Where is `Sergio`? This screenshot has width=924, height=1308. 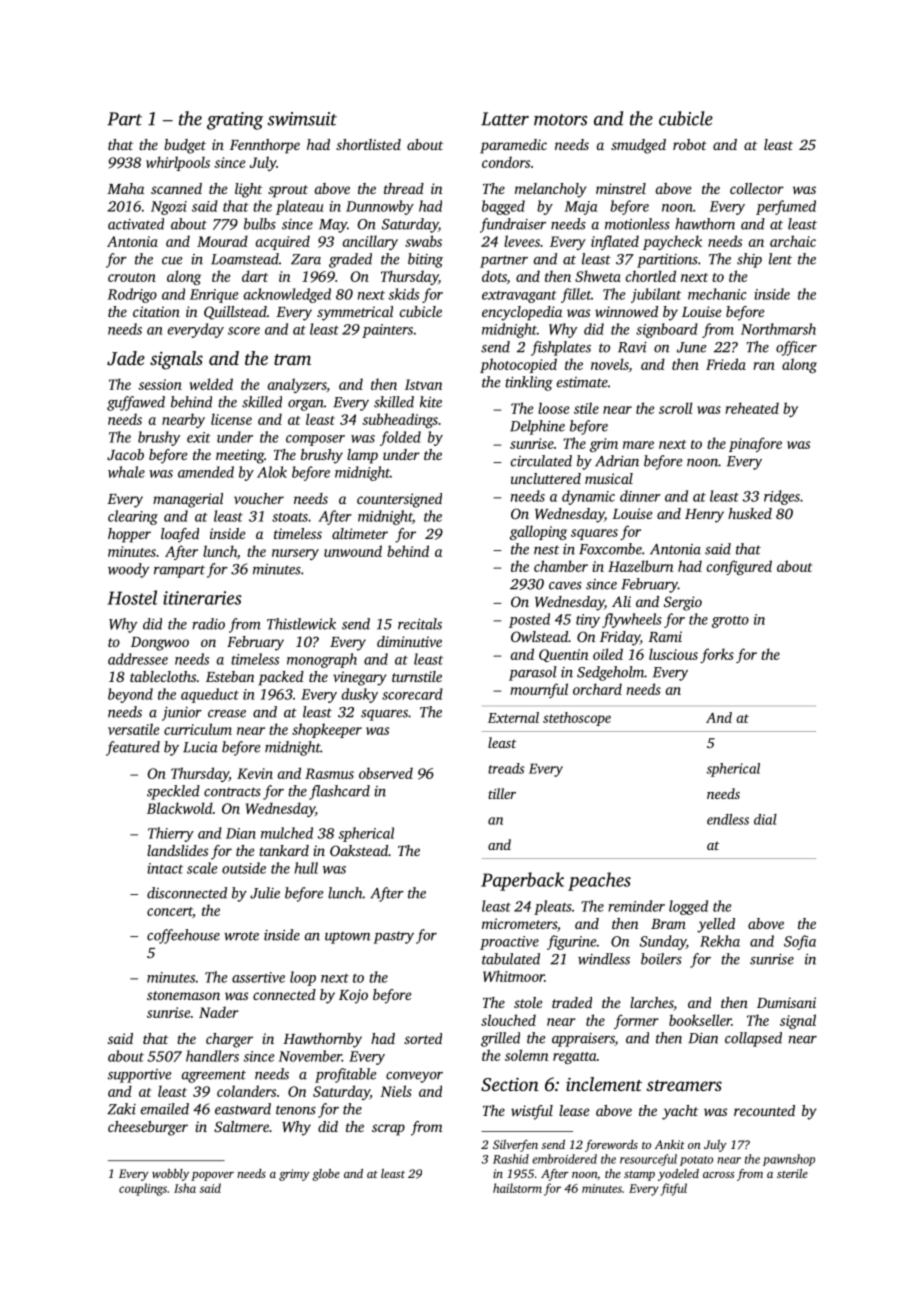
Sergio is located at coordinates (683, 603).
